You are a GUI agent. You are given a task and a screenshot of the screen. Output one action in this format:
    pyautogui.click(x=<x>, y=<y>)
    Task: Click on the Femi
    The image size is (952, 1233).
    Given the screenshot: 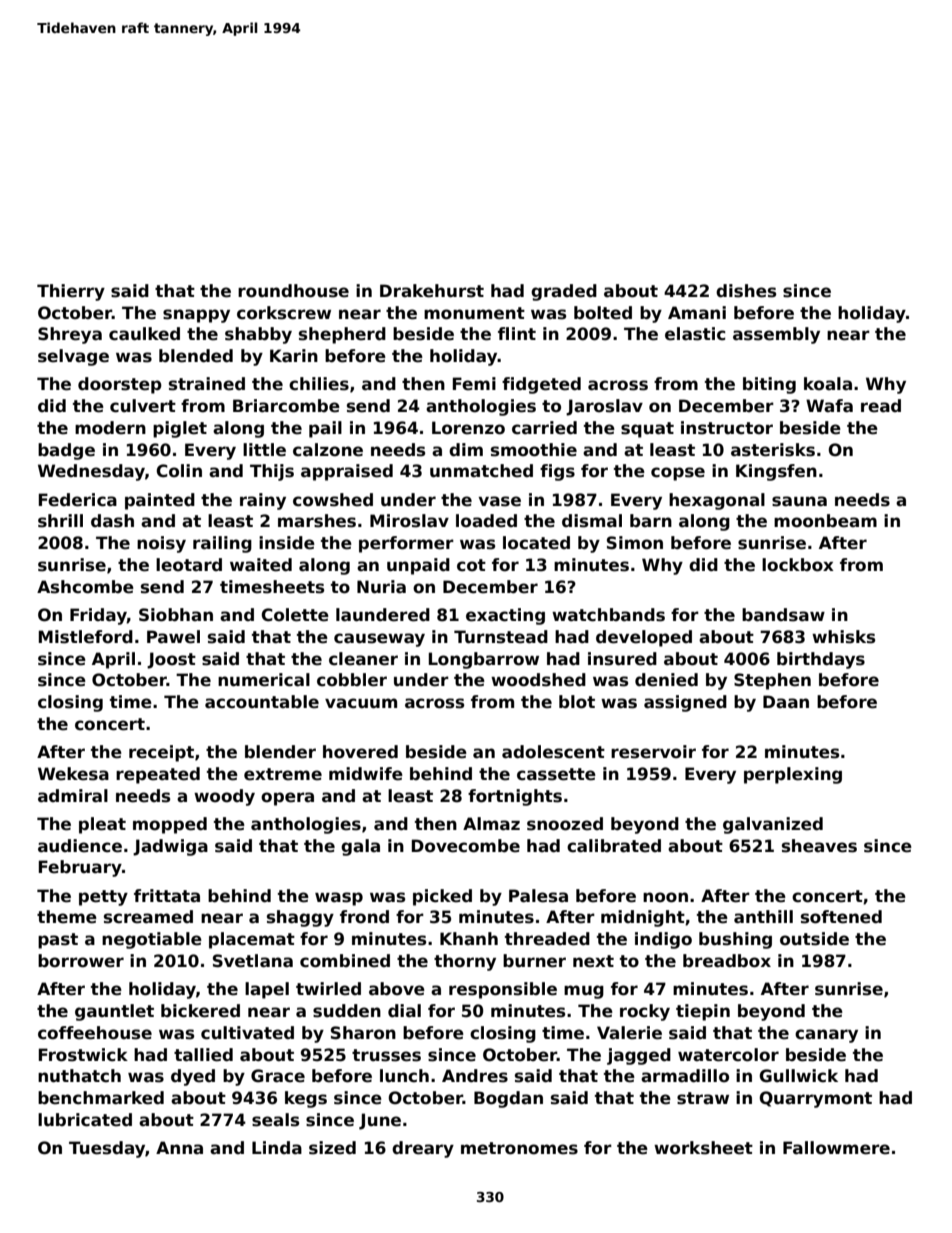 What is the action you would take?
    pyautogui.click(x=474, y=384)
